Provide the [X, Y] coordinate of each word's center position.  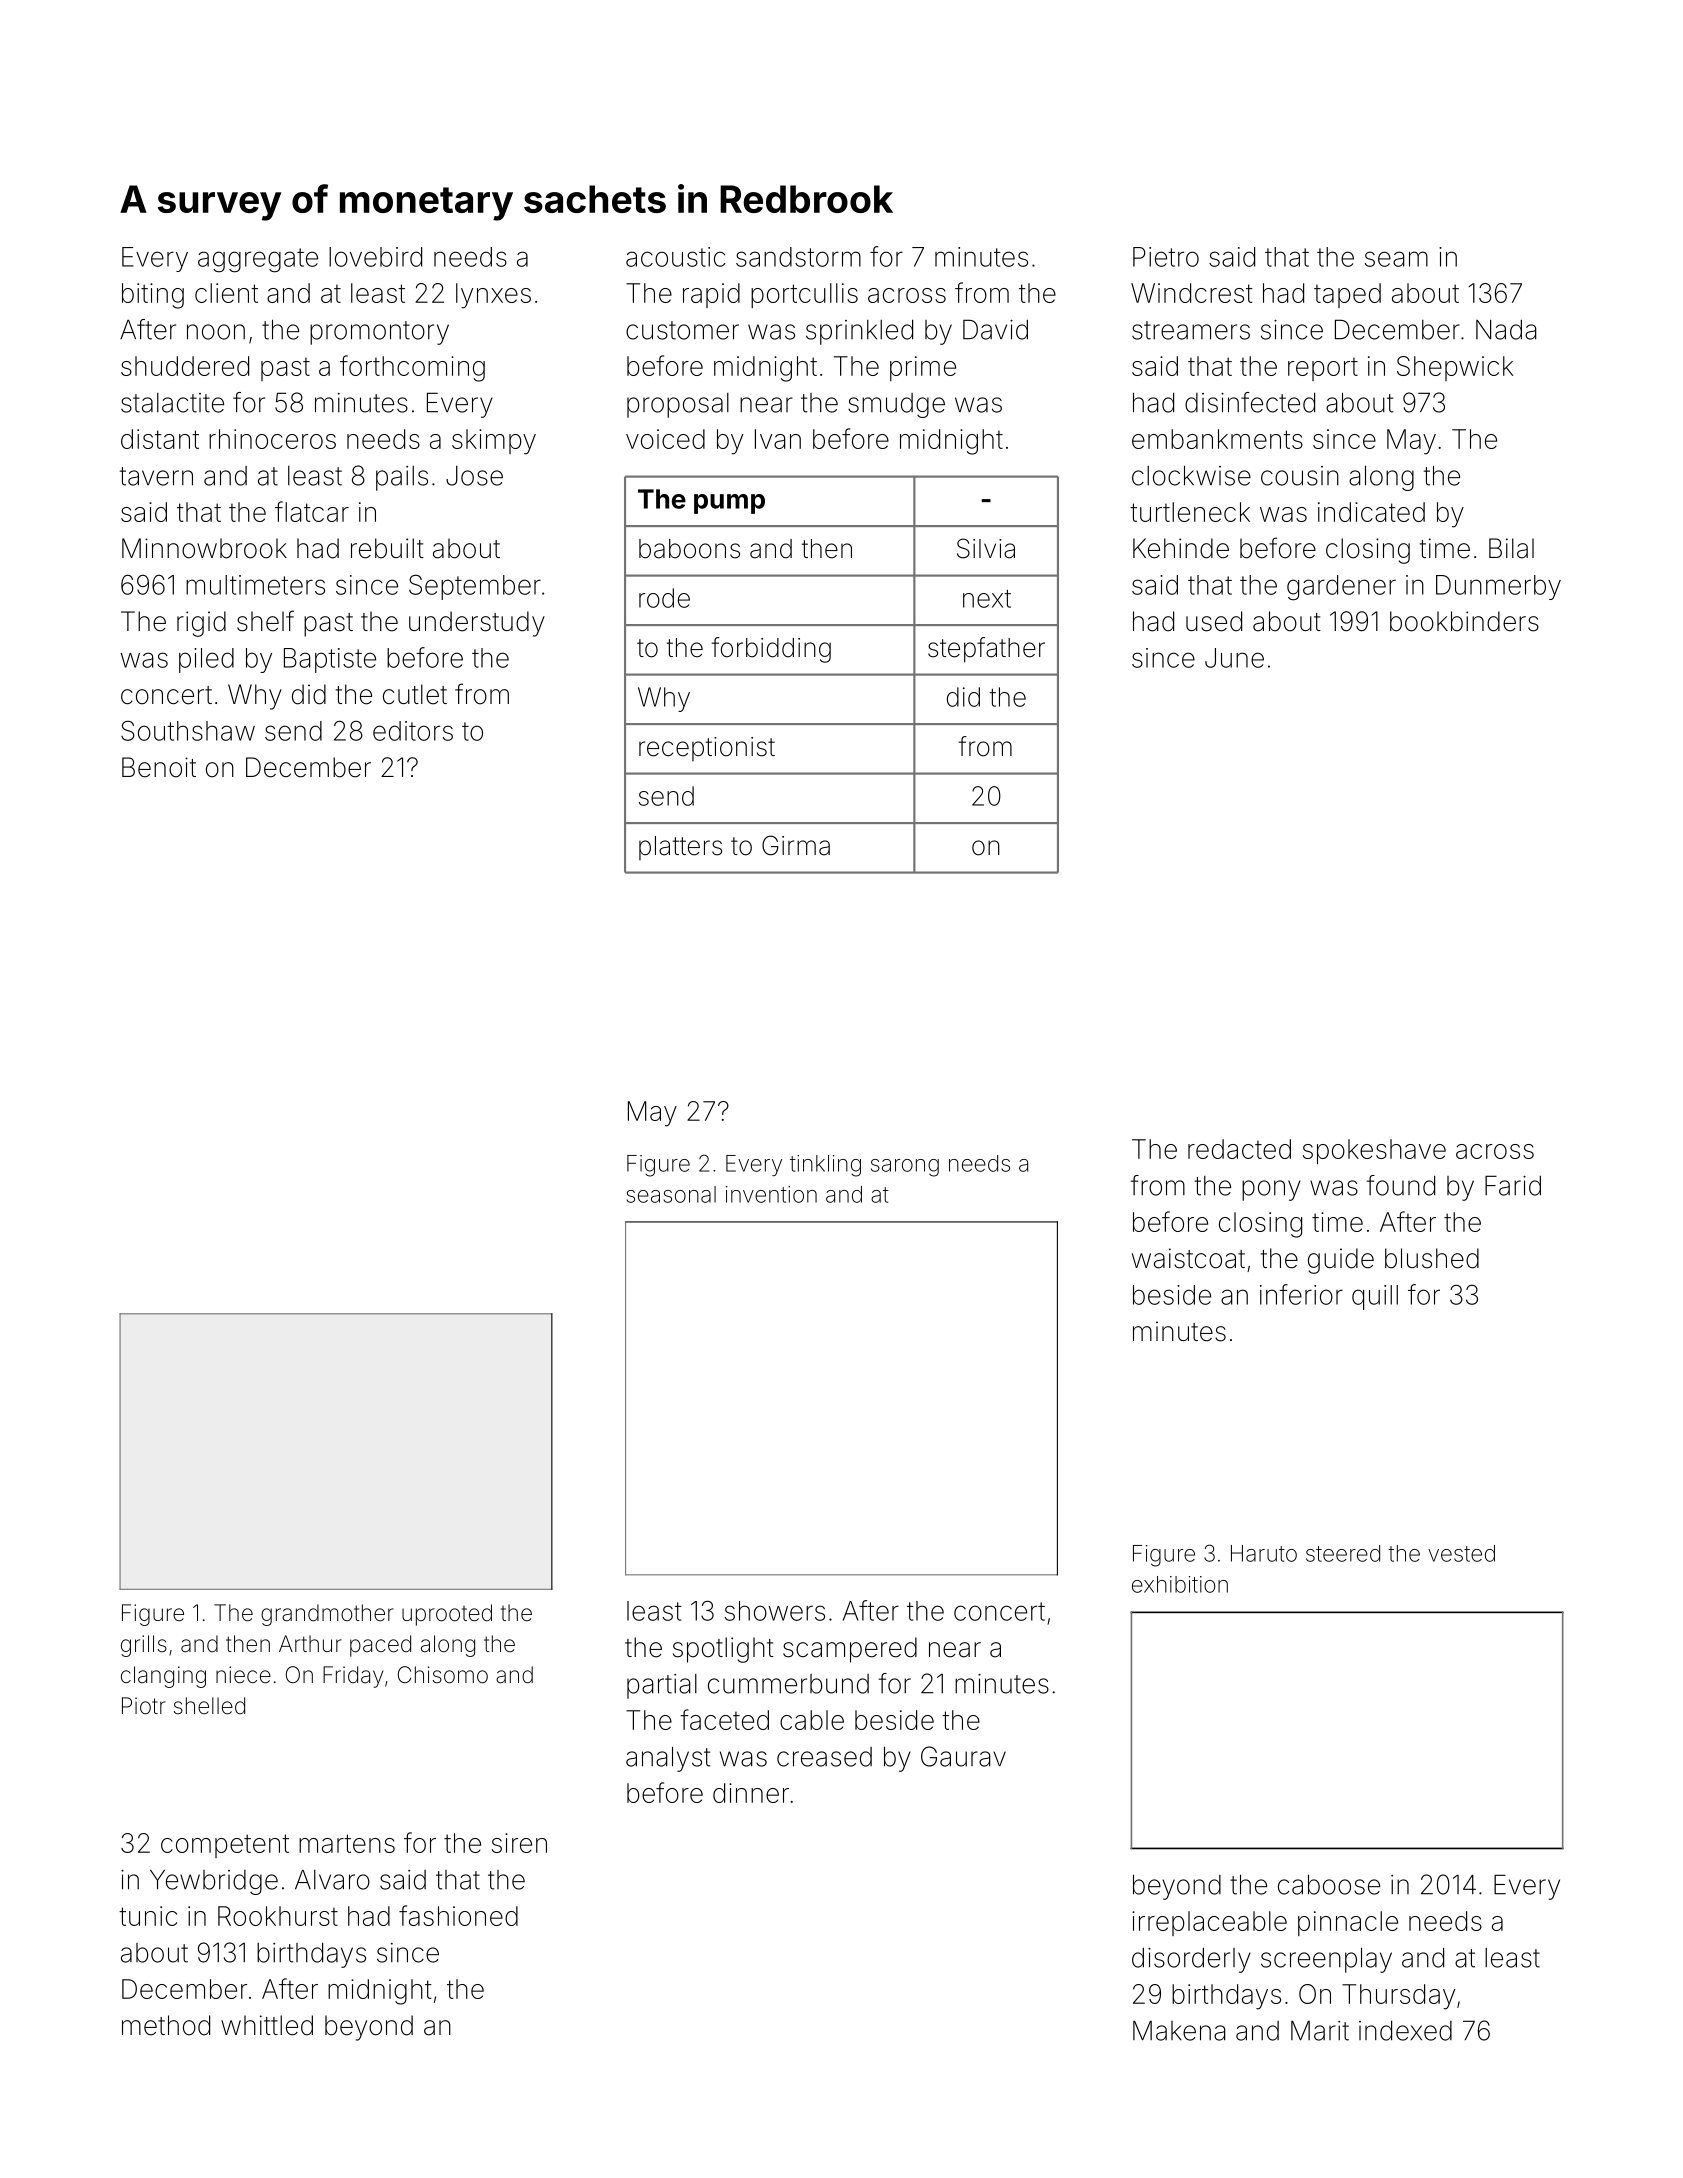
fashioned [458, 1915]
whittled [267, 2025]
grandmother [327, 1615]
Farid [1513, 1185]
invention [771, 1194]
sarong [905, 1168]
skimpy [494, 442]
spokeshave [1374, 1151]
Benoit [159, 767]
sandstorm [798, 257]
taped [1347, 295]
